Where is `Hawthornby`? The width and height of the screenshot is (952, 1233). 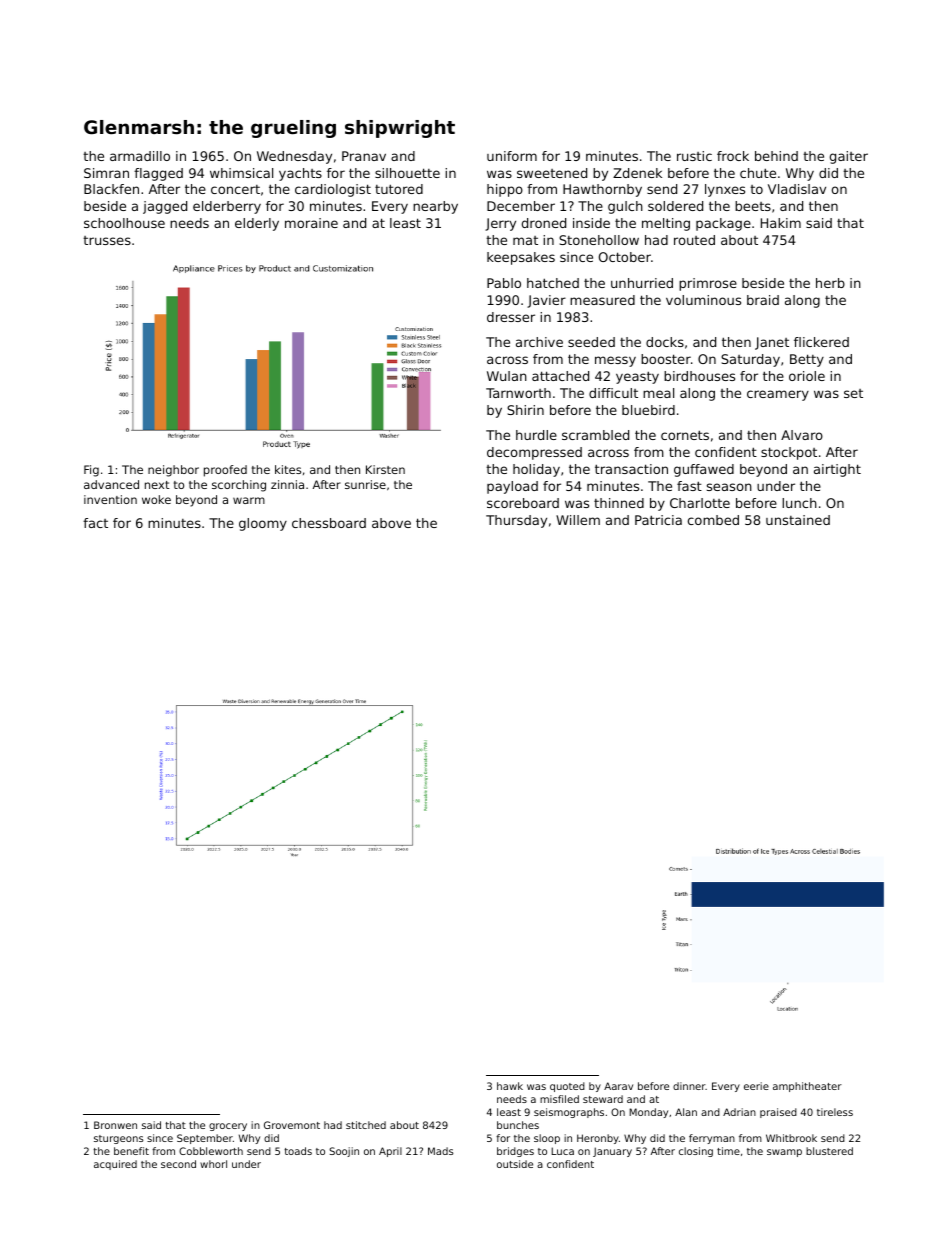
Hawthornby is located at coordinates (602, 190).
